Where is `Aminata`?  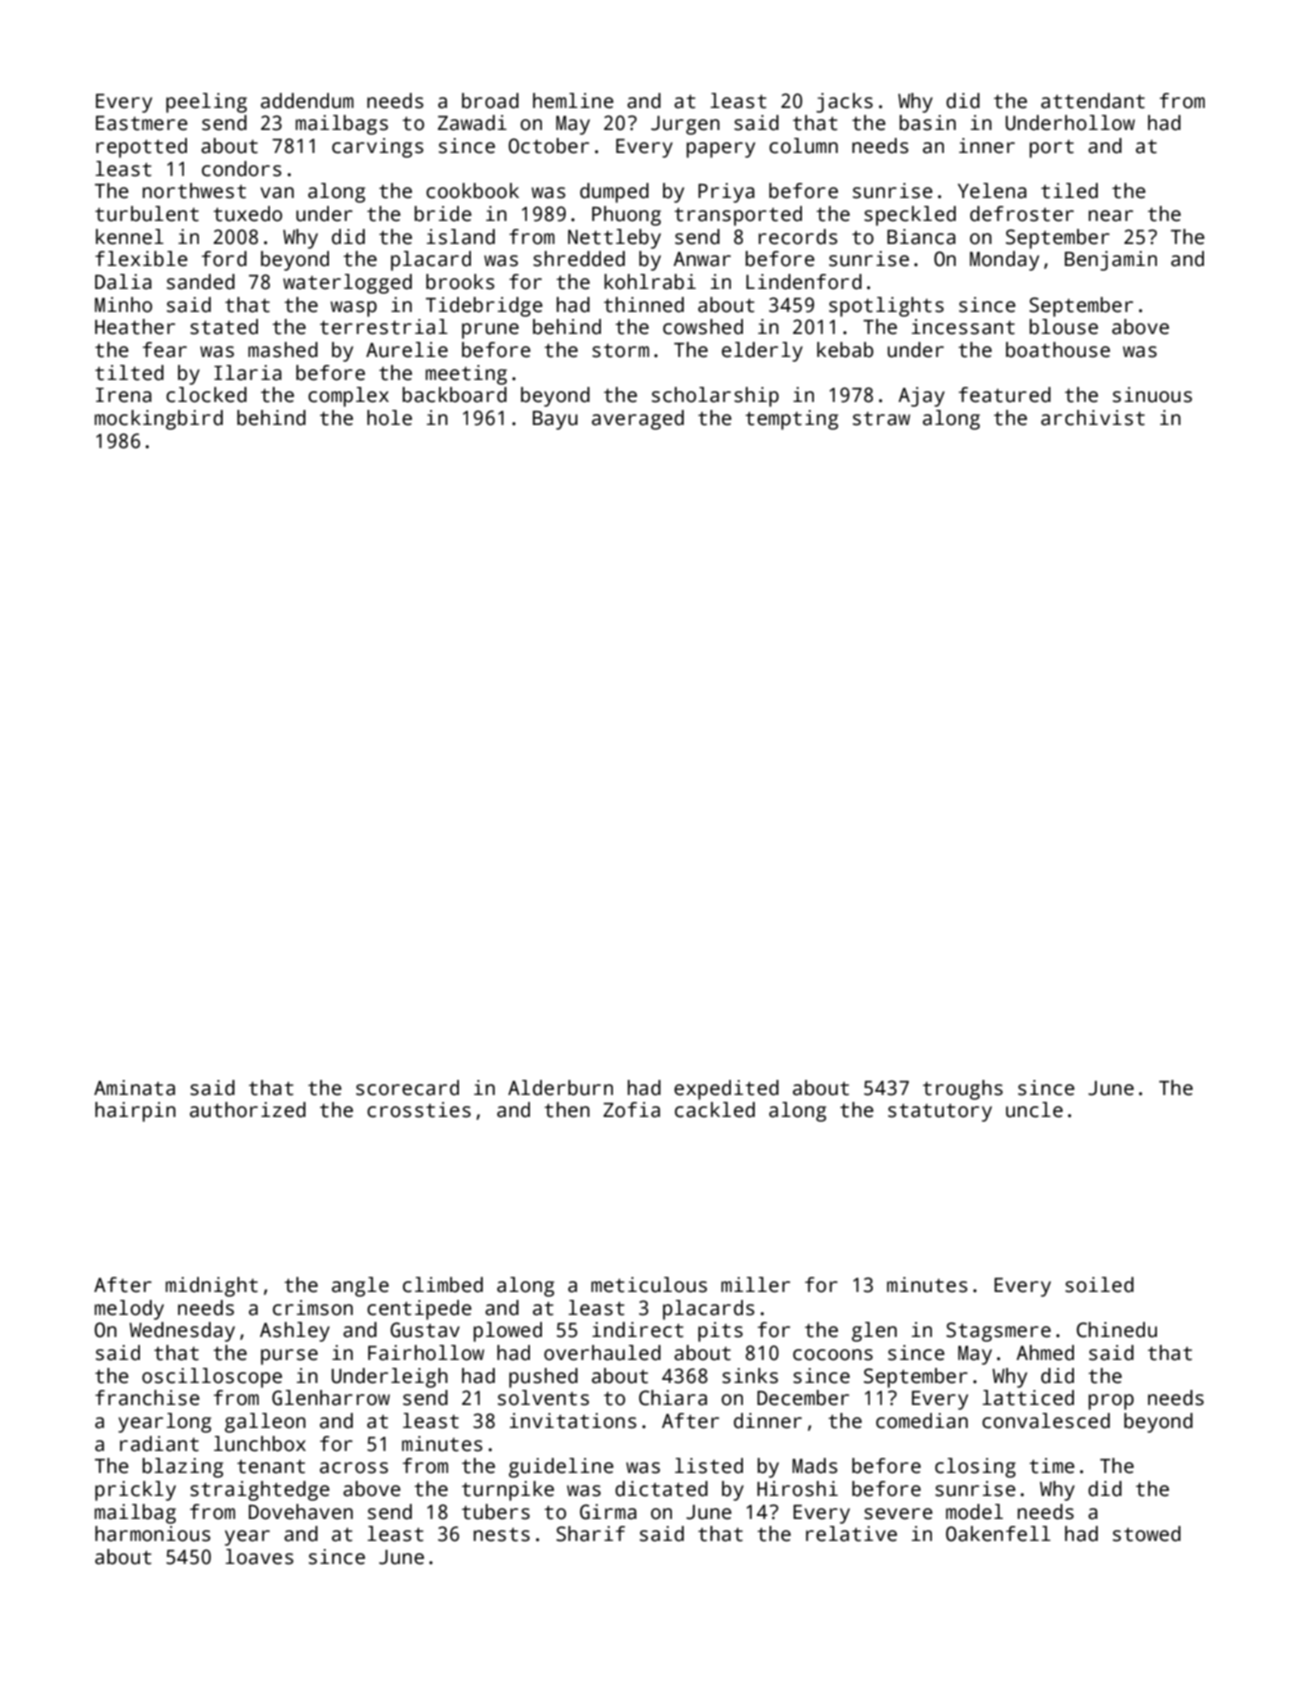
Aminata is located at coordinates (134, 1088).
